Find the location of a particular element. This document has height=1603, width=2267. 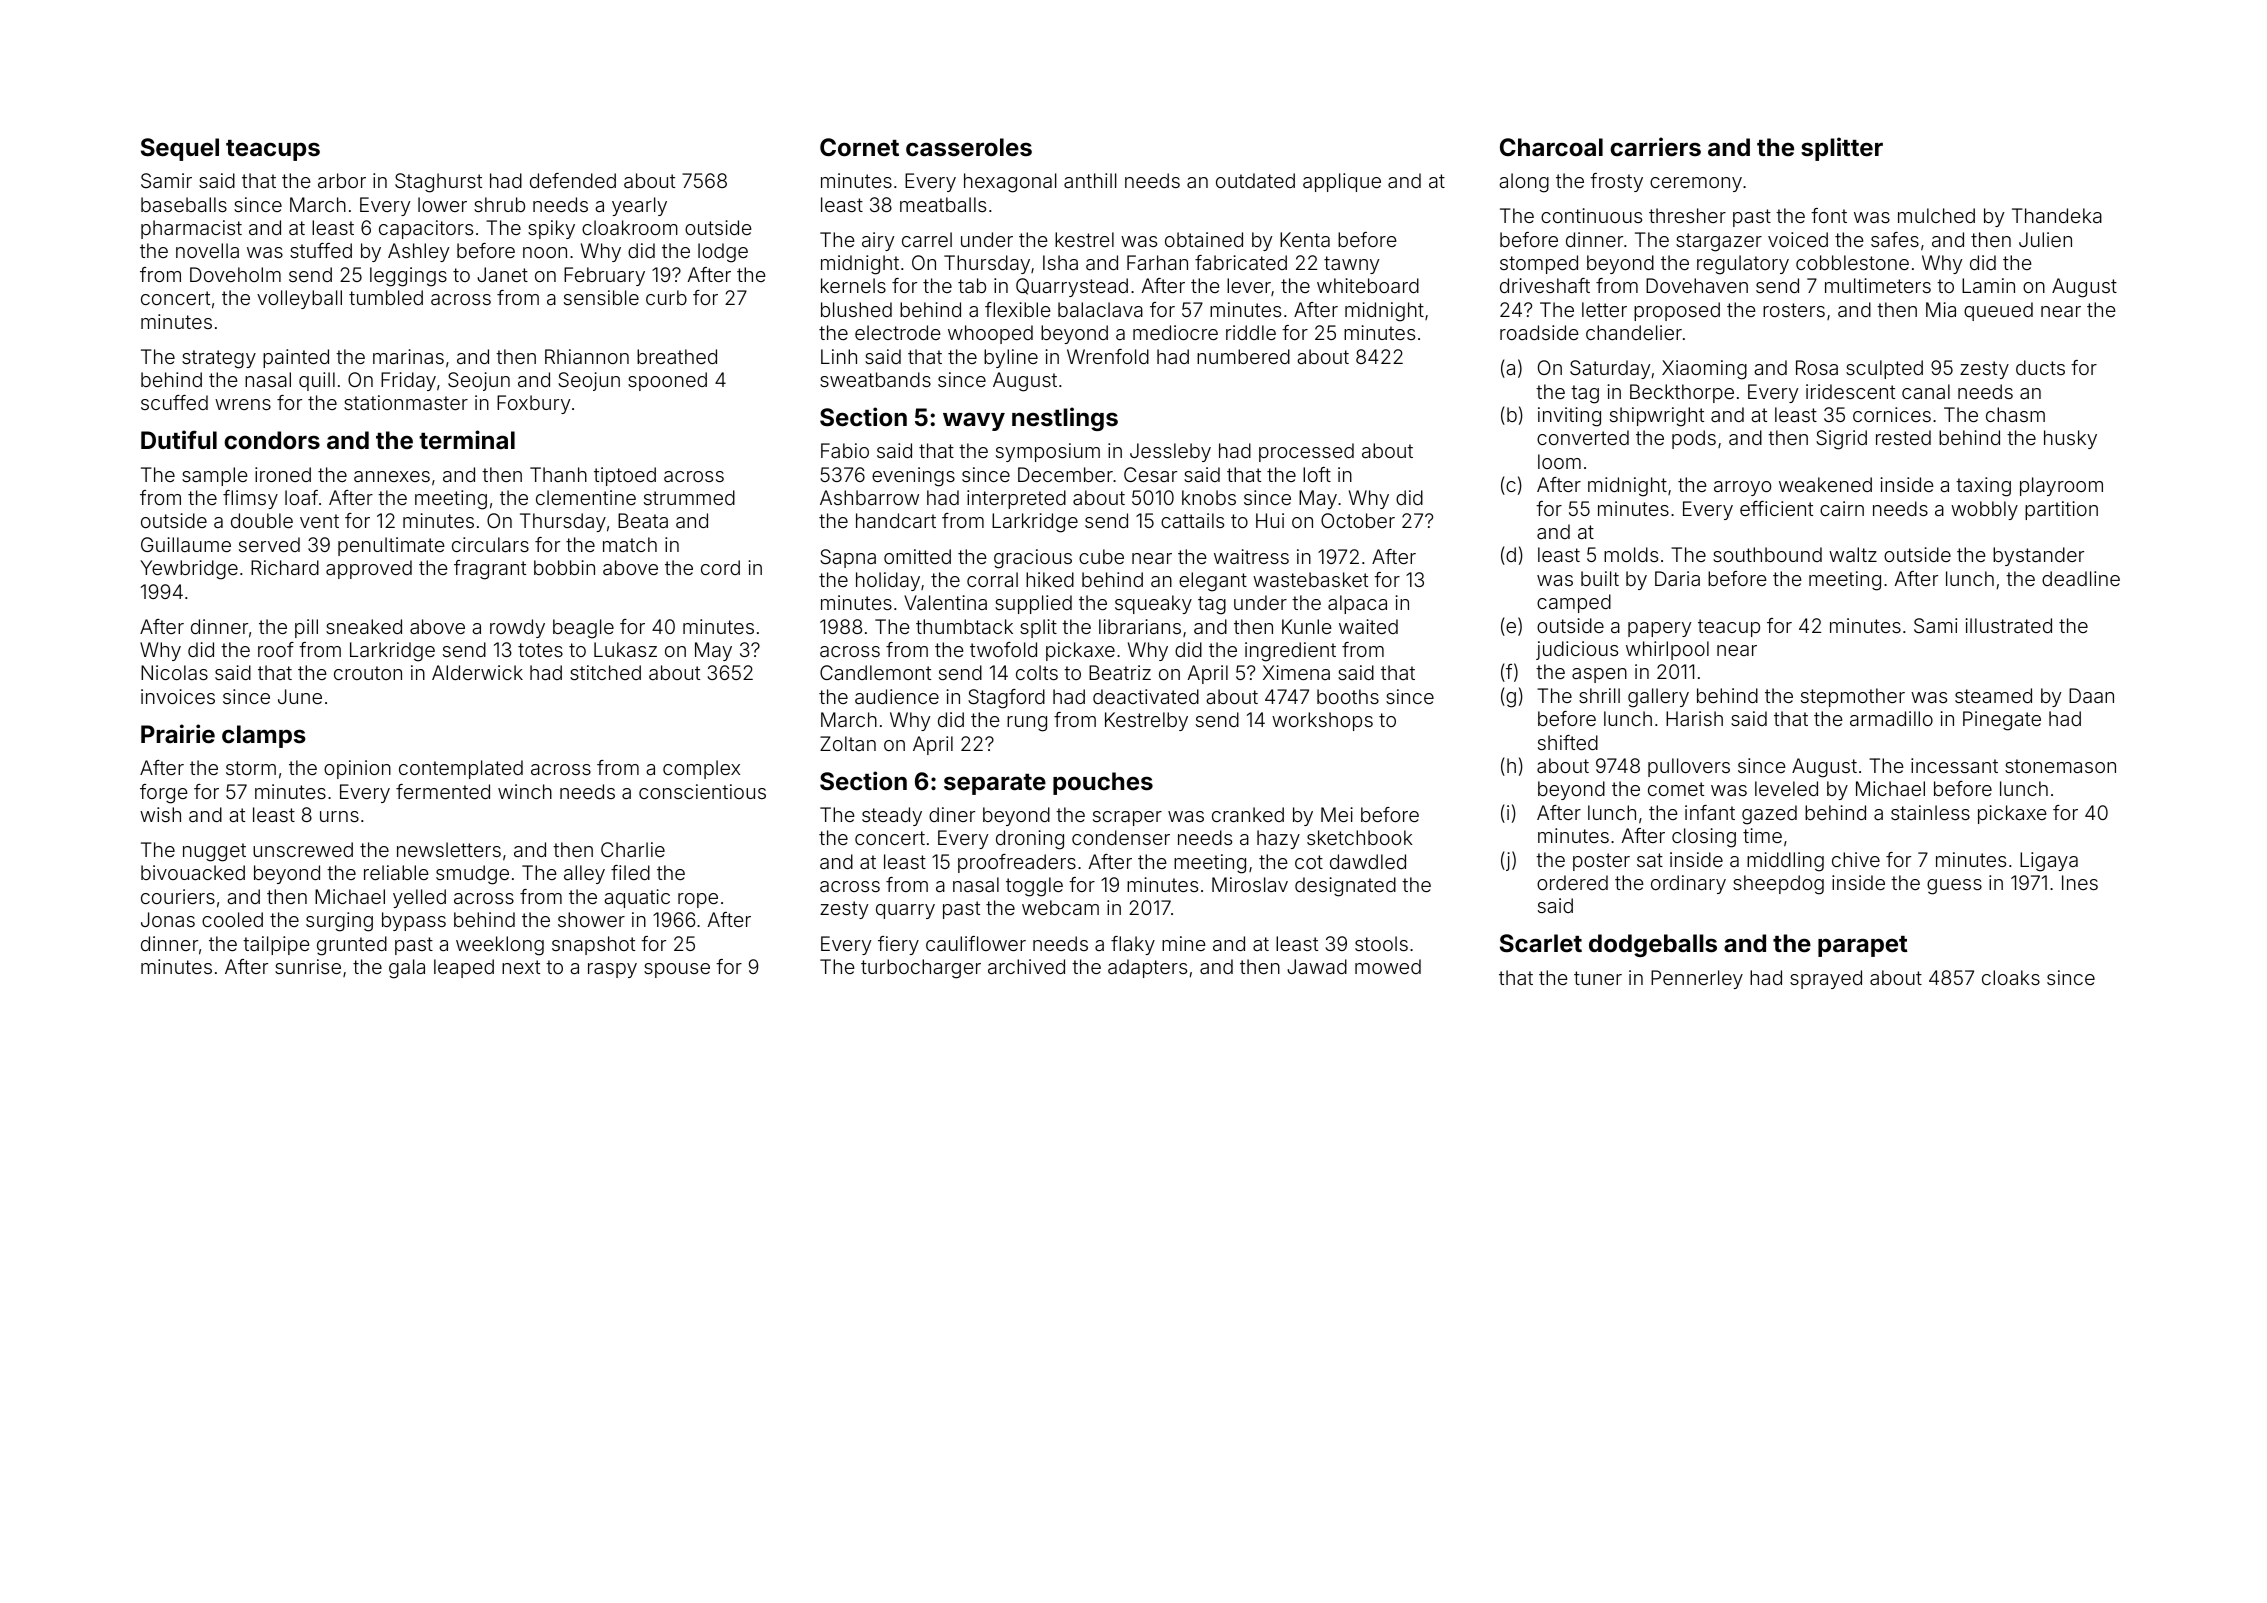

waltz is located at coordinates (1853, 554).
